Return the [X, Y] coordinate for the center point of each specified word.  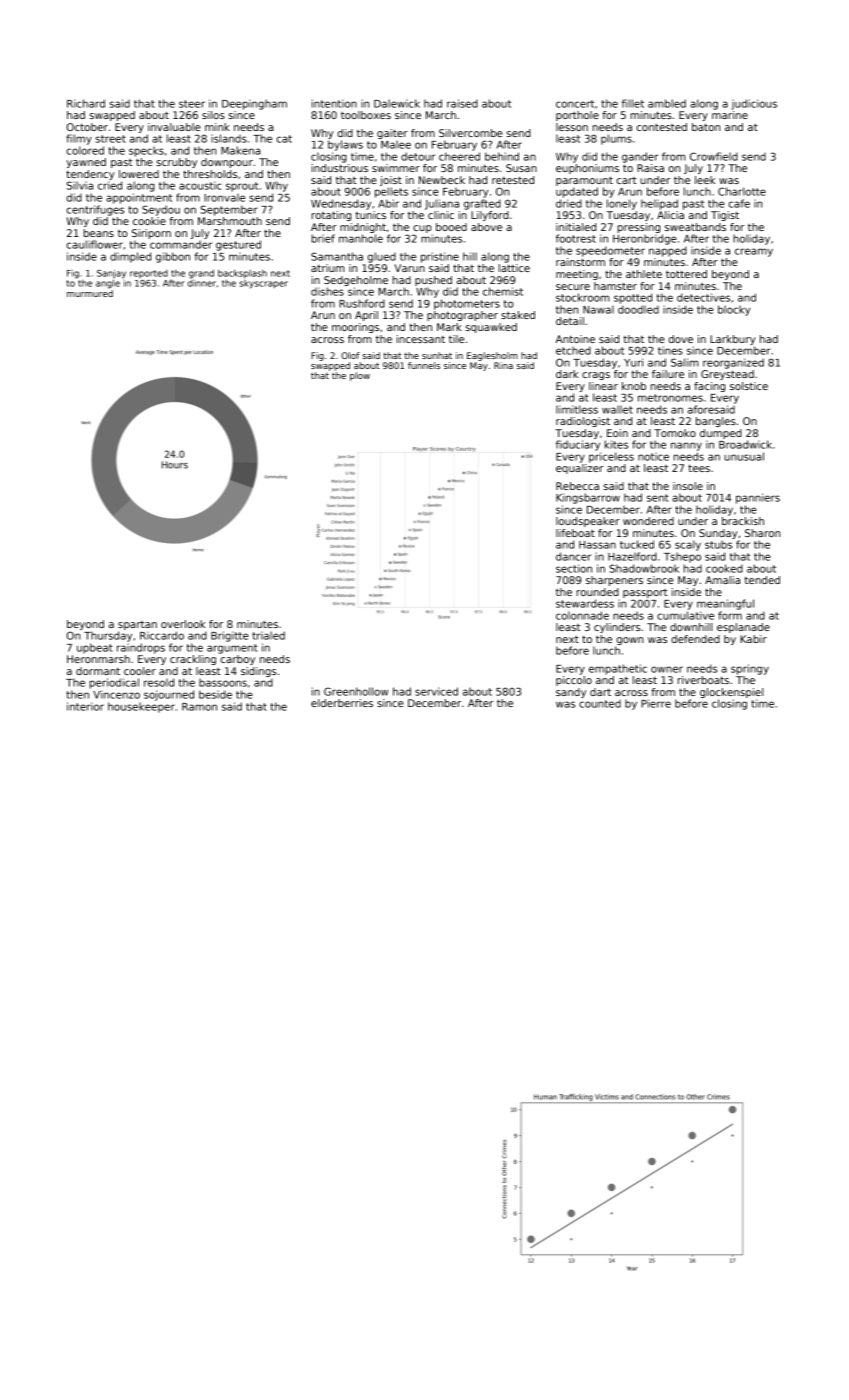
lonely [622, 204]
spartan [137, 625]
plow [360, 376]
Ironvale [224, 197]
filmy [79, 139]
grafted [482, 204]
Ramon [199, 707]
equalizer [580, 469]
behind [502, 156]
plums [616, 139]
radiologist [583, 422]
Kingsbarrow [588, 498]
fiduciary [578, 445]
